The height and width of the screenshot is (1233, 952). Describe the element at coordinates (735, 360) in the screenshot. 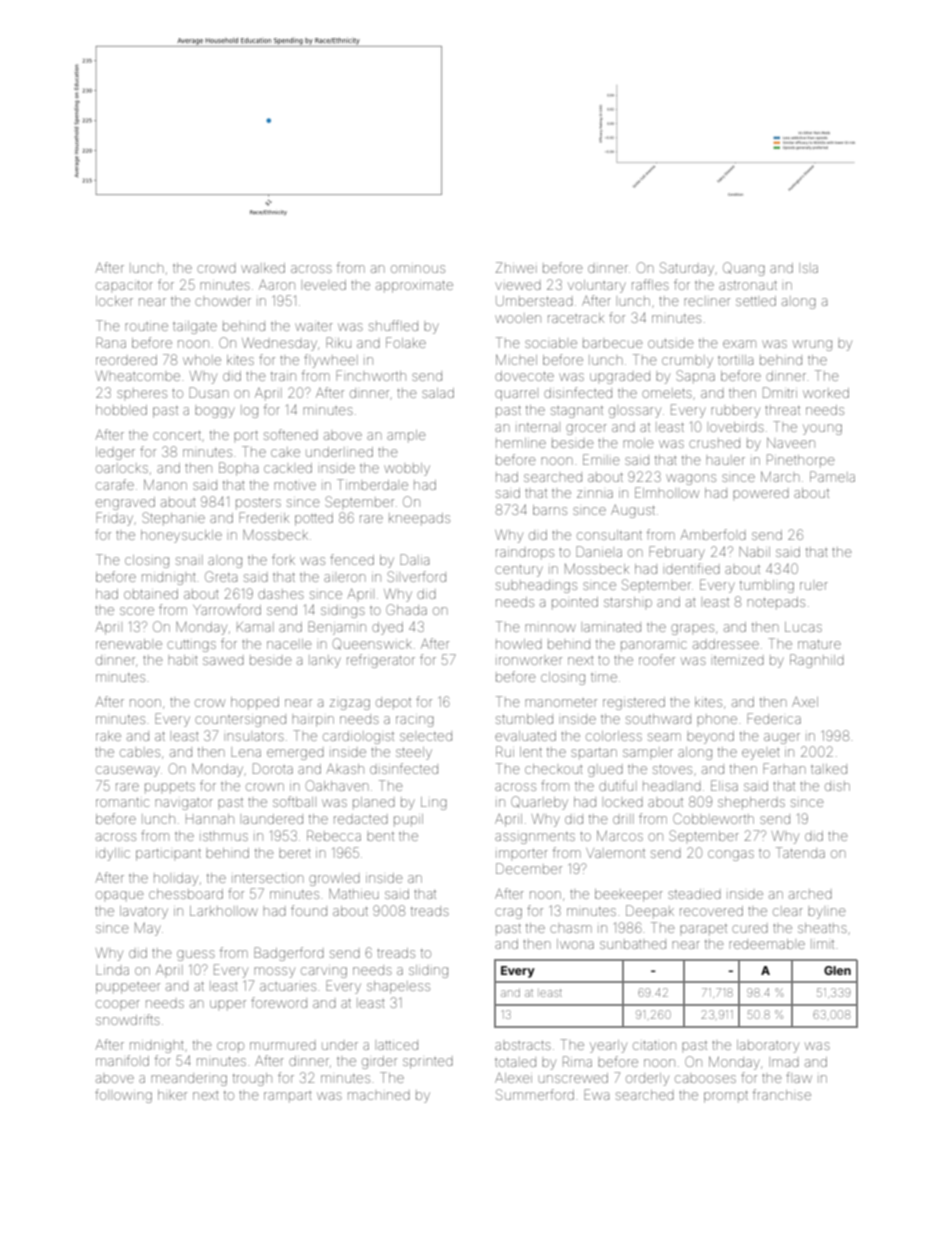

I see `tortilla` at that location.
